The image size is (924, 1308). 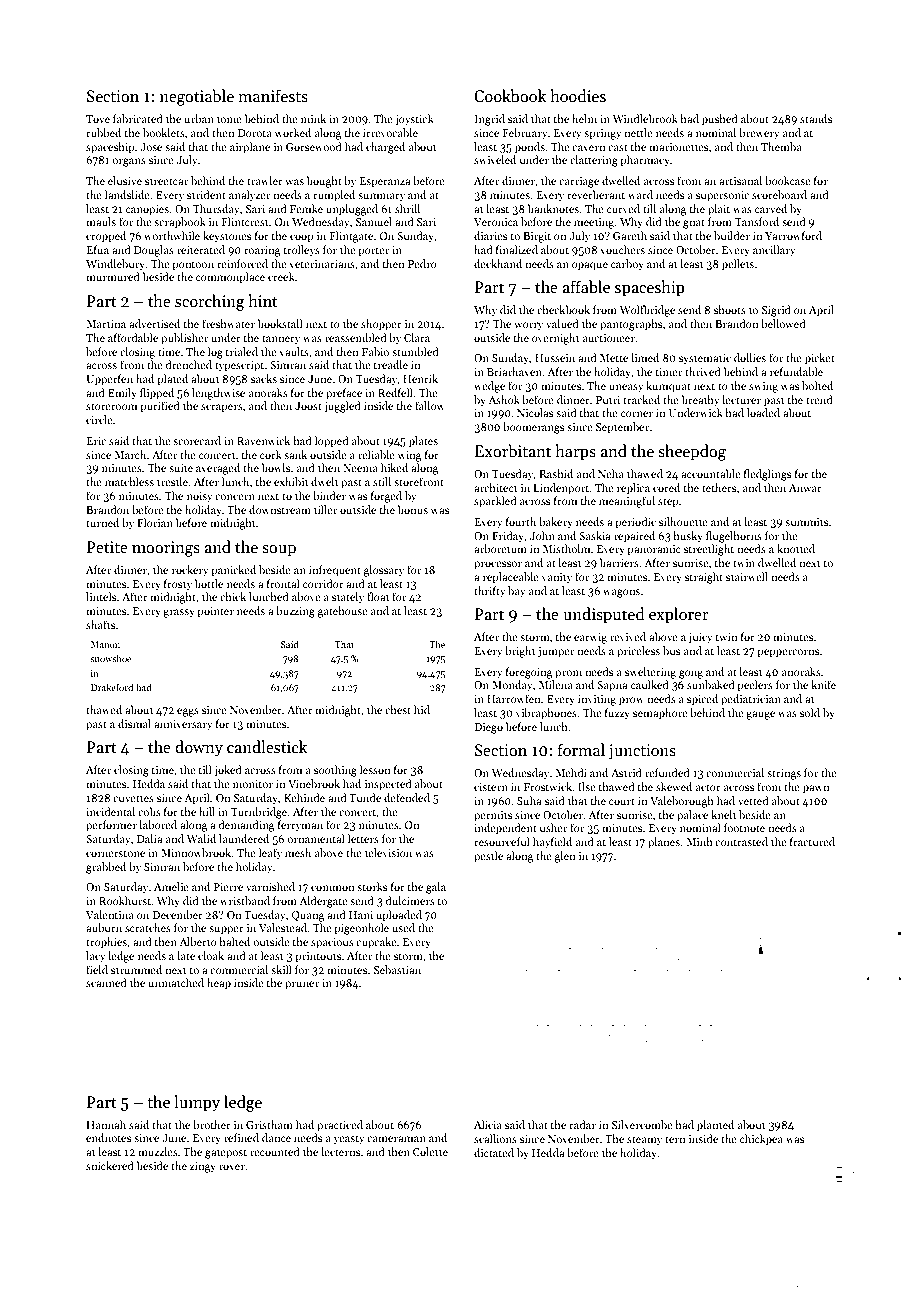 What do you see at coordinates (556, 684) in the document?
I see `Milena` at bounding box center [556, 684].
